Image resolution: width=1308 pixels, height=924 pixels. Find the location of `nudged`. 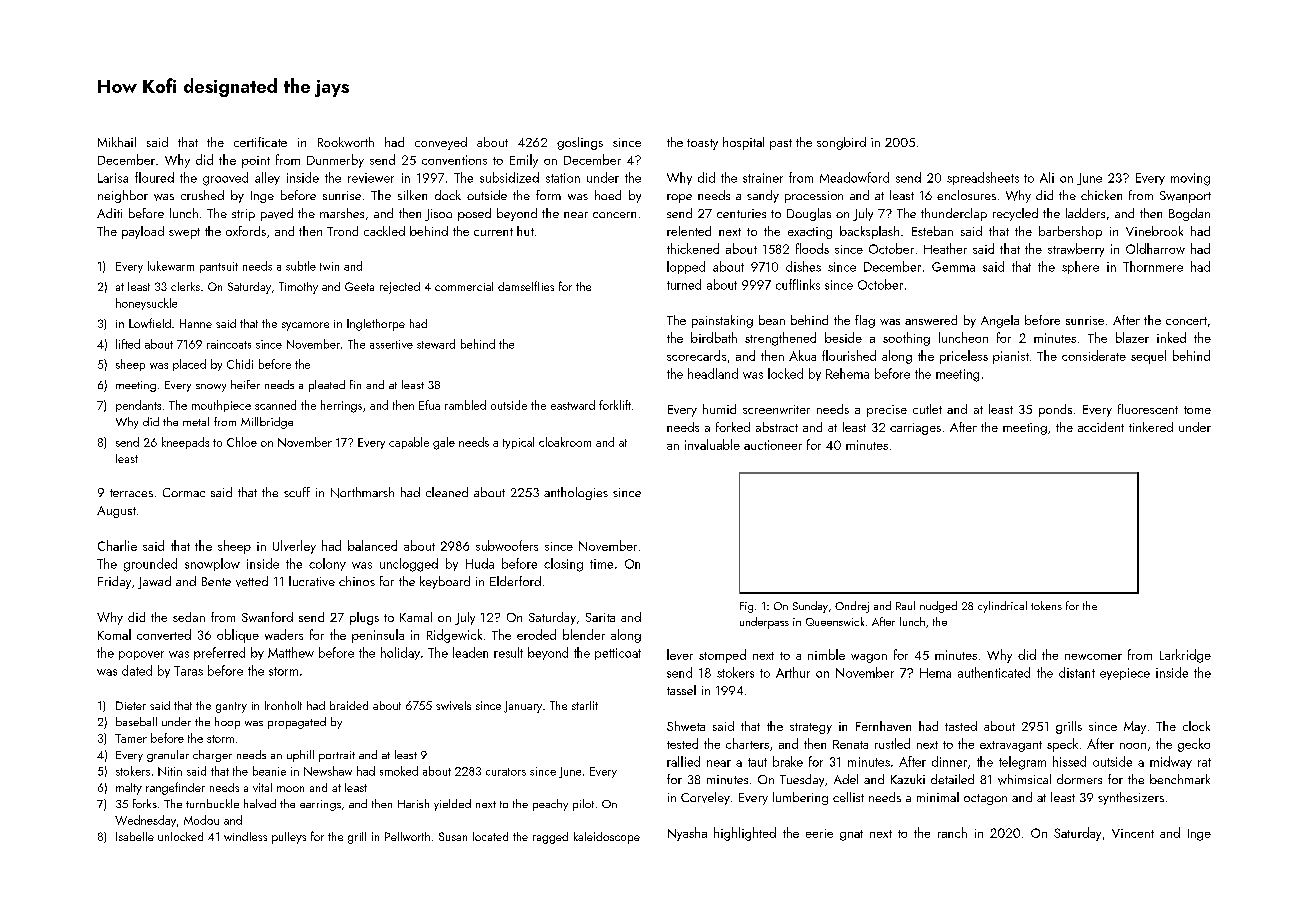

nudged is located at coordinates (938, 607).
